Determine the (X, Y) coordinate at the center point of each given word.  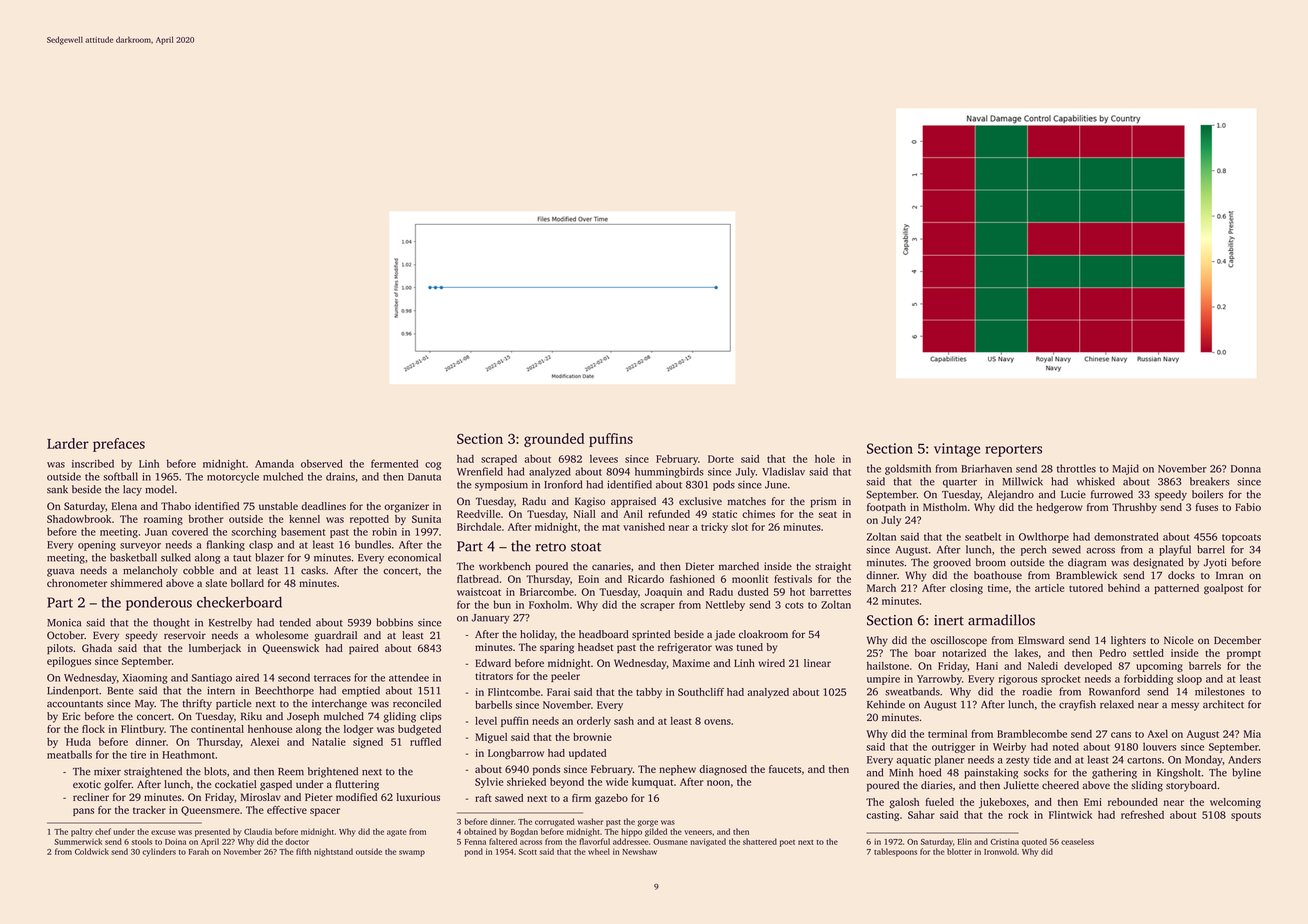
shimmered (136, 583)
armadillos (1001, 620)
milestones (1220, 691)
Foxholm (549, 604)
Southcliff (701, 692)
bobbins (394, 622)
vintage (957, 450)
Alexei (265, 742)
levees (604, 459)
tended (295, 622)
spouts (1246, 816)
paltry (82, 832)
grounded (554, 440)
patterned (1176, 589)
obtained (480, 831)
